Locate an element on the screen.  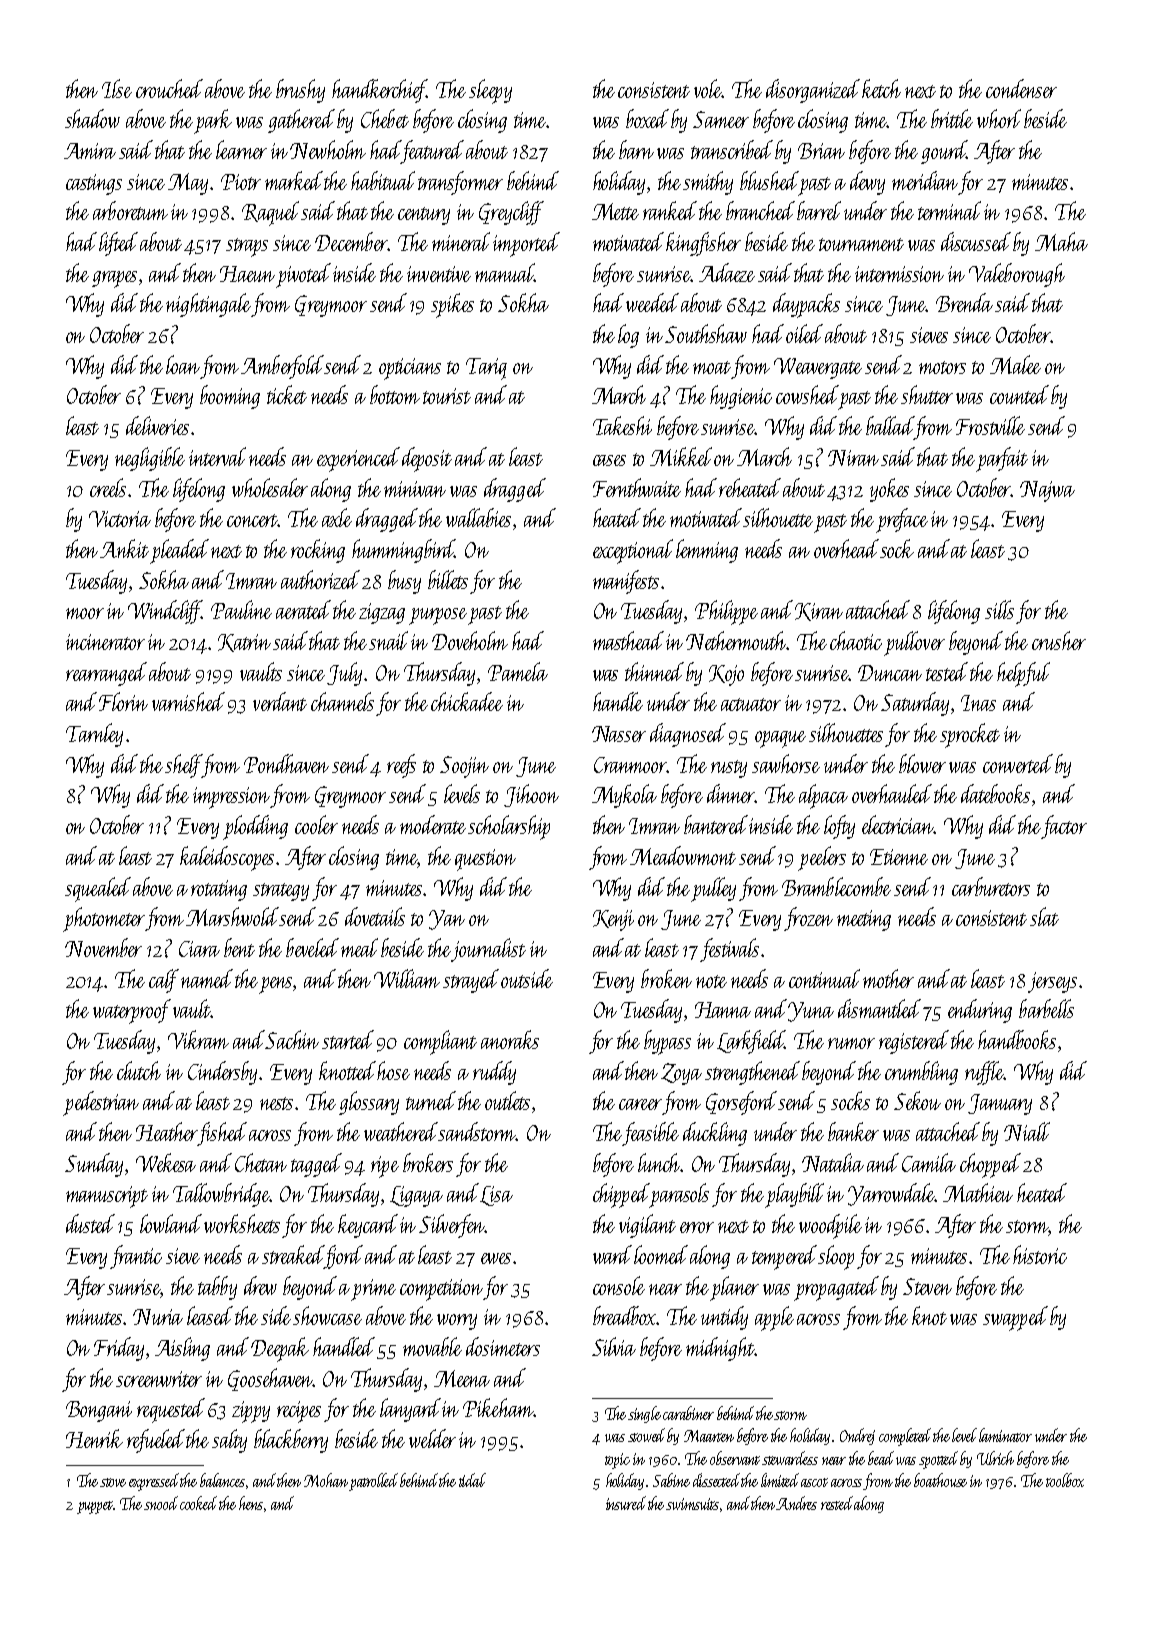
completed is located at coordinates (905, 1437).
